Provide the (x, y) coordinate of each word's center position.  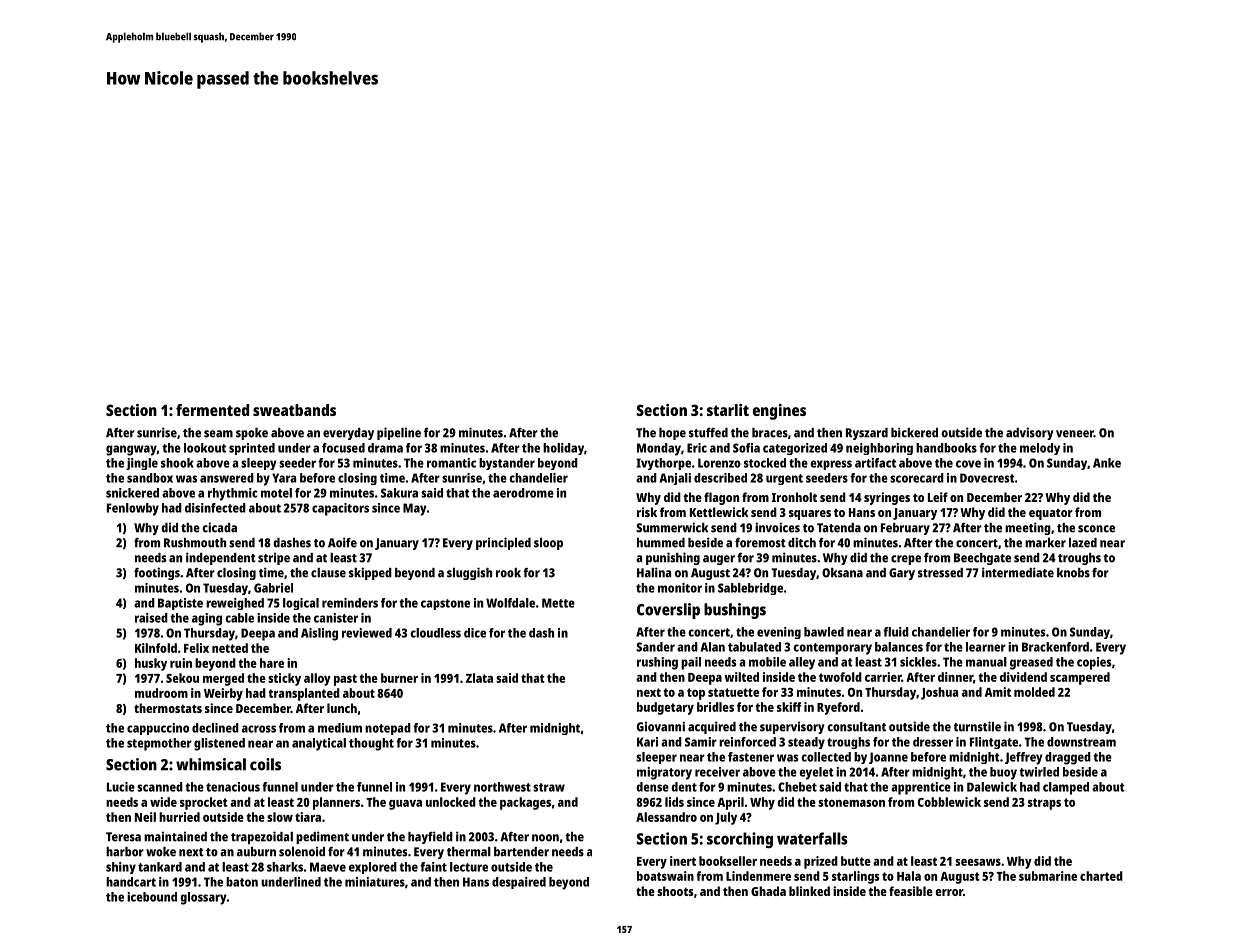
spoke (252, 434)
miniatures (375, 882)
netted (230, 648)
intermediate (1018, 572)
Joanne (888, 758)
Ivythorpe (663, 464)
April (730, 803)
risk (647, 512)
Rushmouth (195, 543)
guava (405, 805)
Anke (1107, 463)
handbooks (946, 448)
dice (475, 633)
